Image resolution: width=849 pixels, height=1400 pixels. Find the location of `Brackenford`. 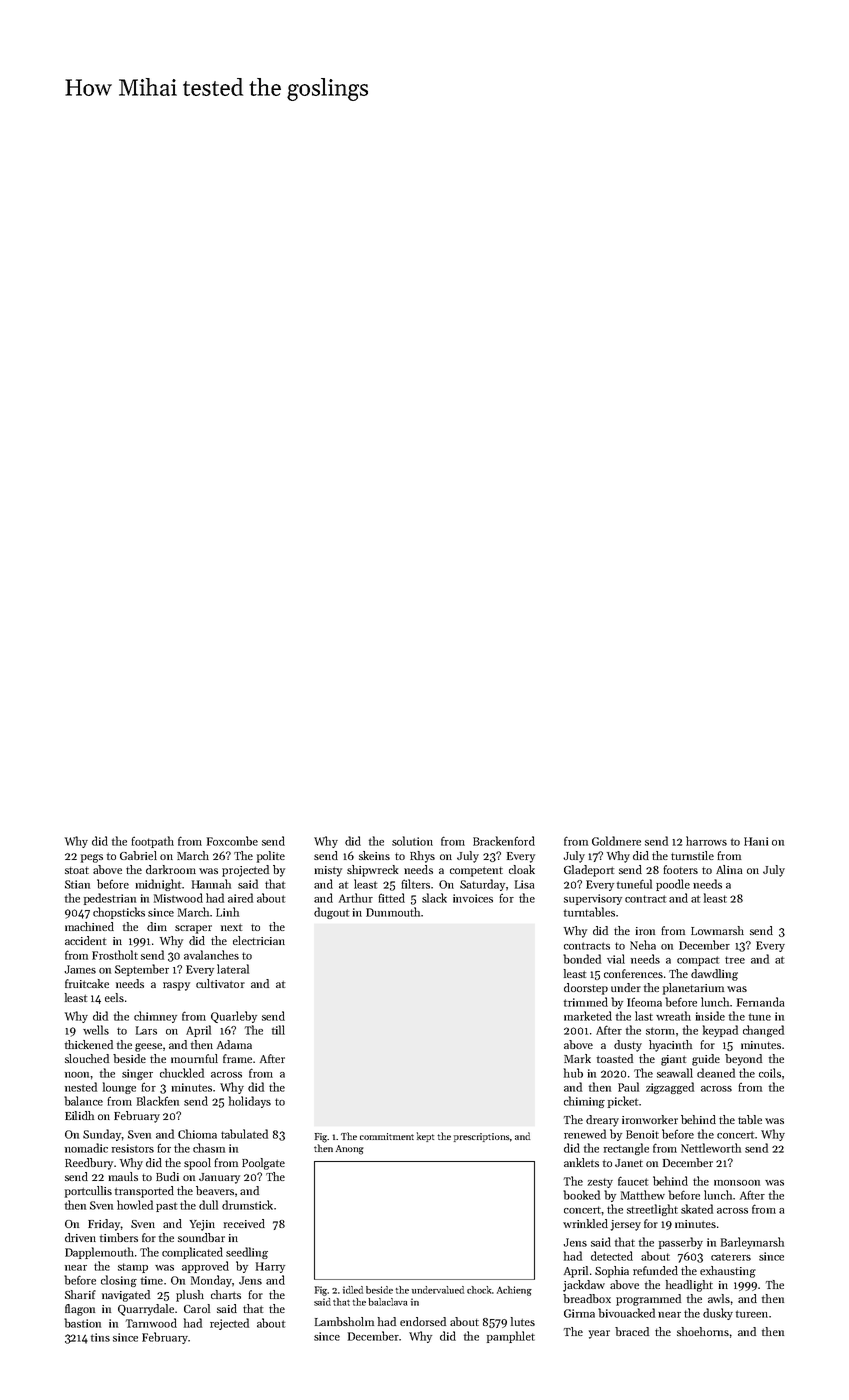

Brackenford is located at coordinates (504, 841).
